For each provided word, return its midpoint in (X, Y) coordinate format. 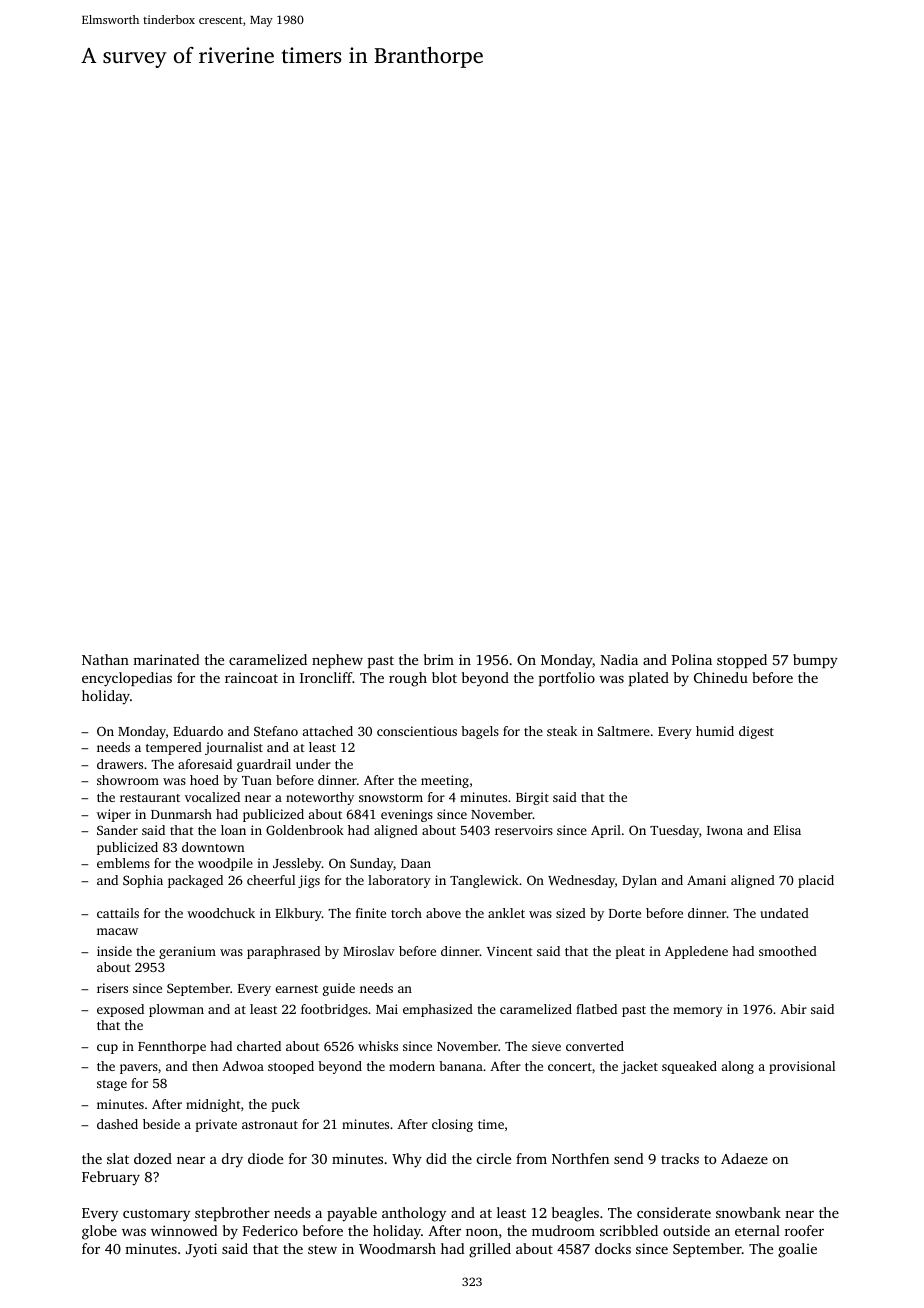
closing (452, 1125)
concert (570, 1067)
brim (439, 659)
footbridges (334, 1010)
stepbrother (232, 1214)
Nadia (619, 659)
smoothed (788, 951)
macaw (117, 931)
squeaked (689, 1067)
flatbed (596, 1009)
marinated (166, 659)
